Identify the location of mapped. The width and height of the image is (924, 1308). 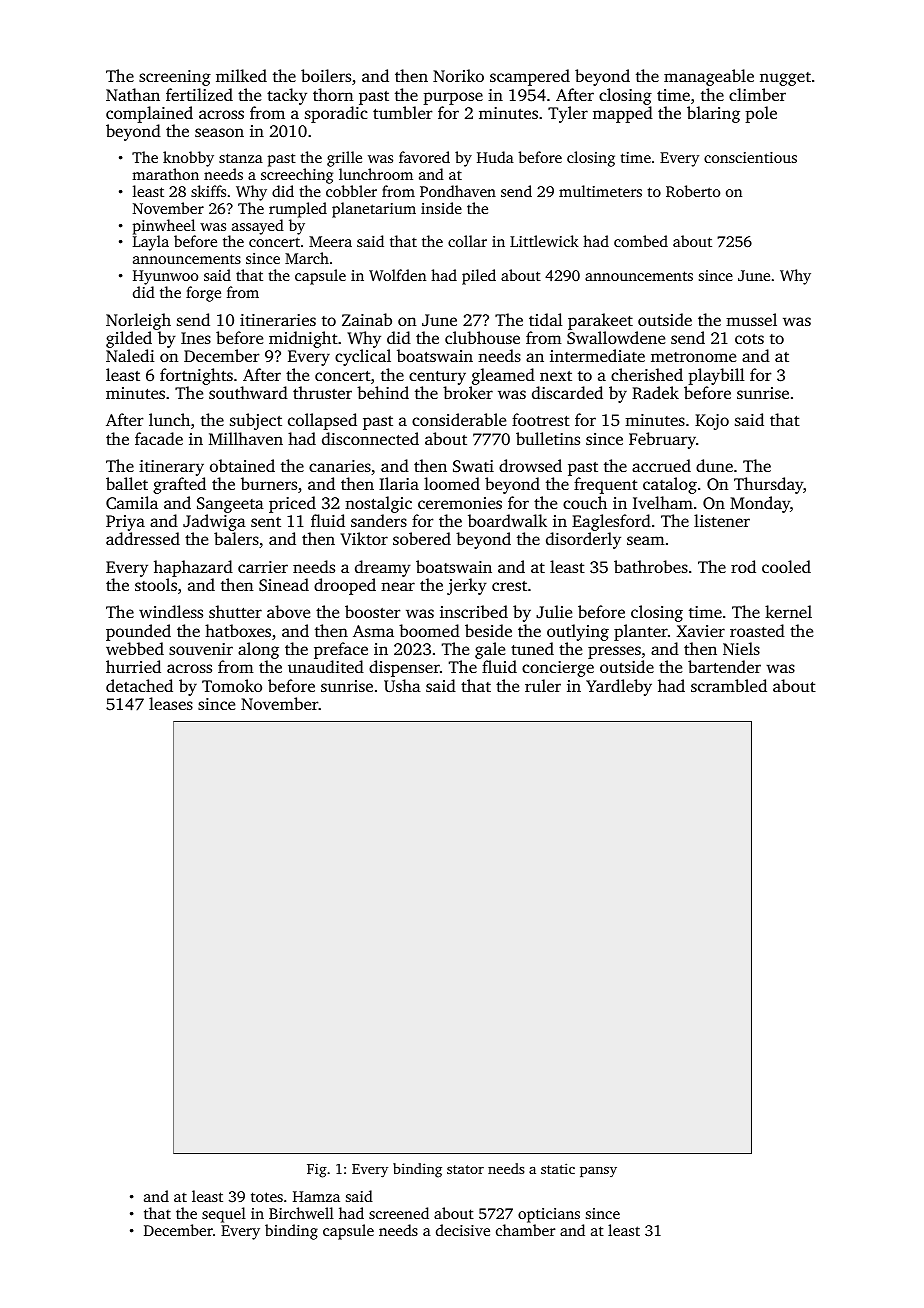
(623, 114).
